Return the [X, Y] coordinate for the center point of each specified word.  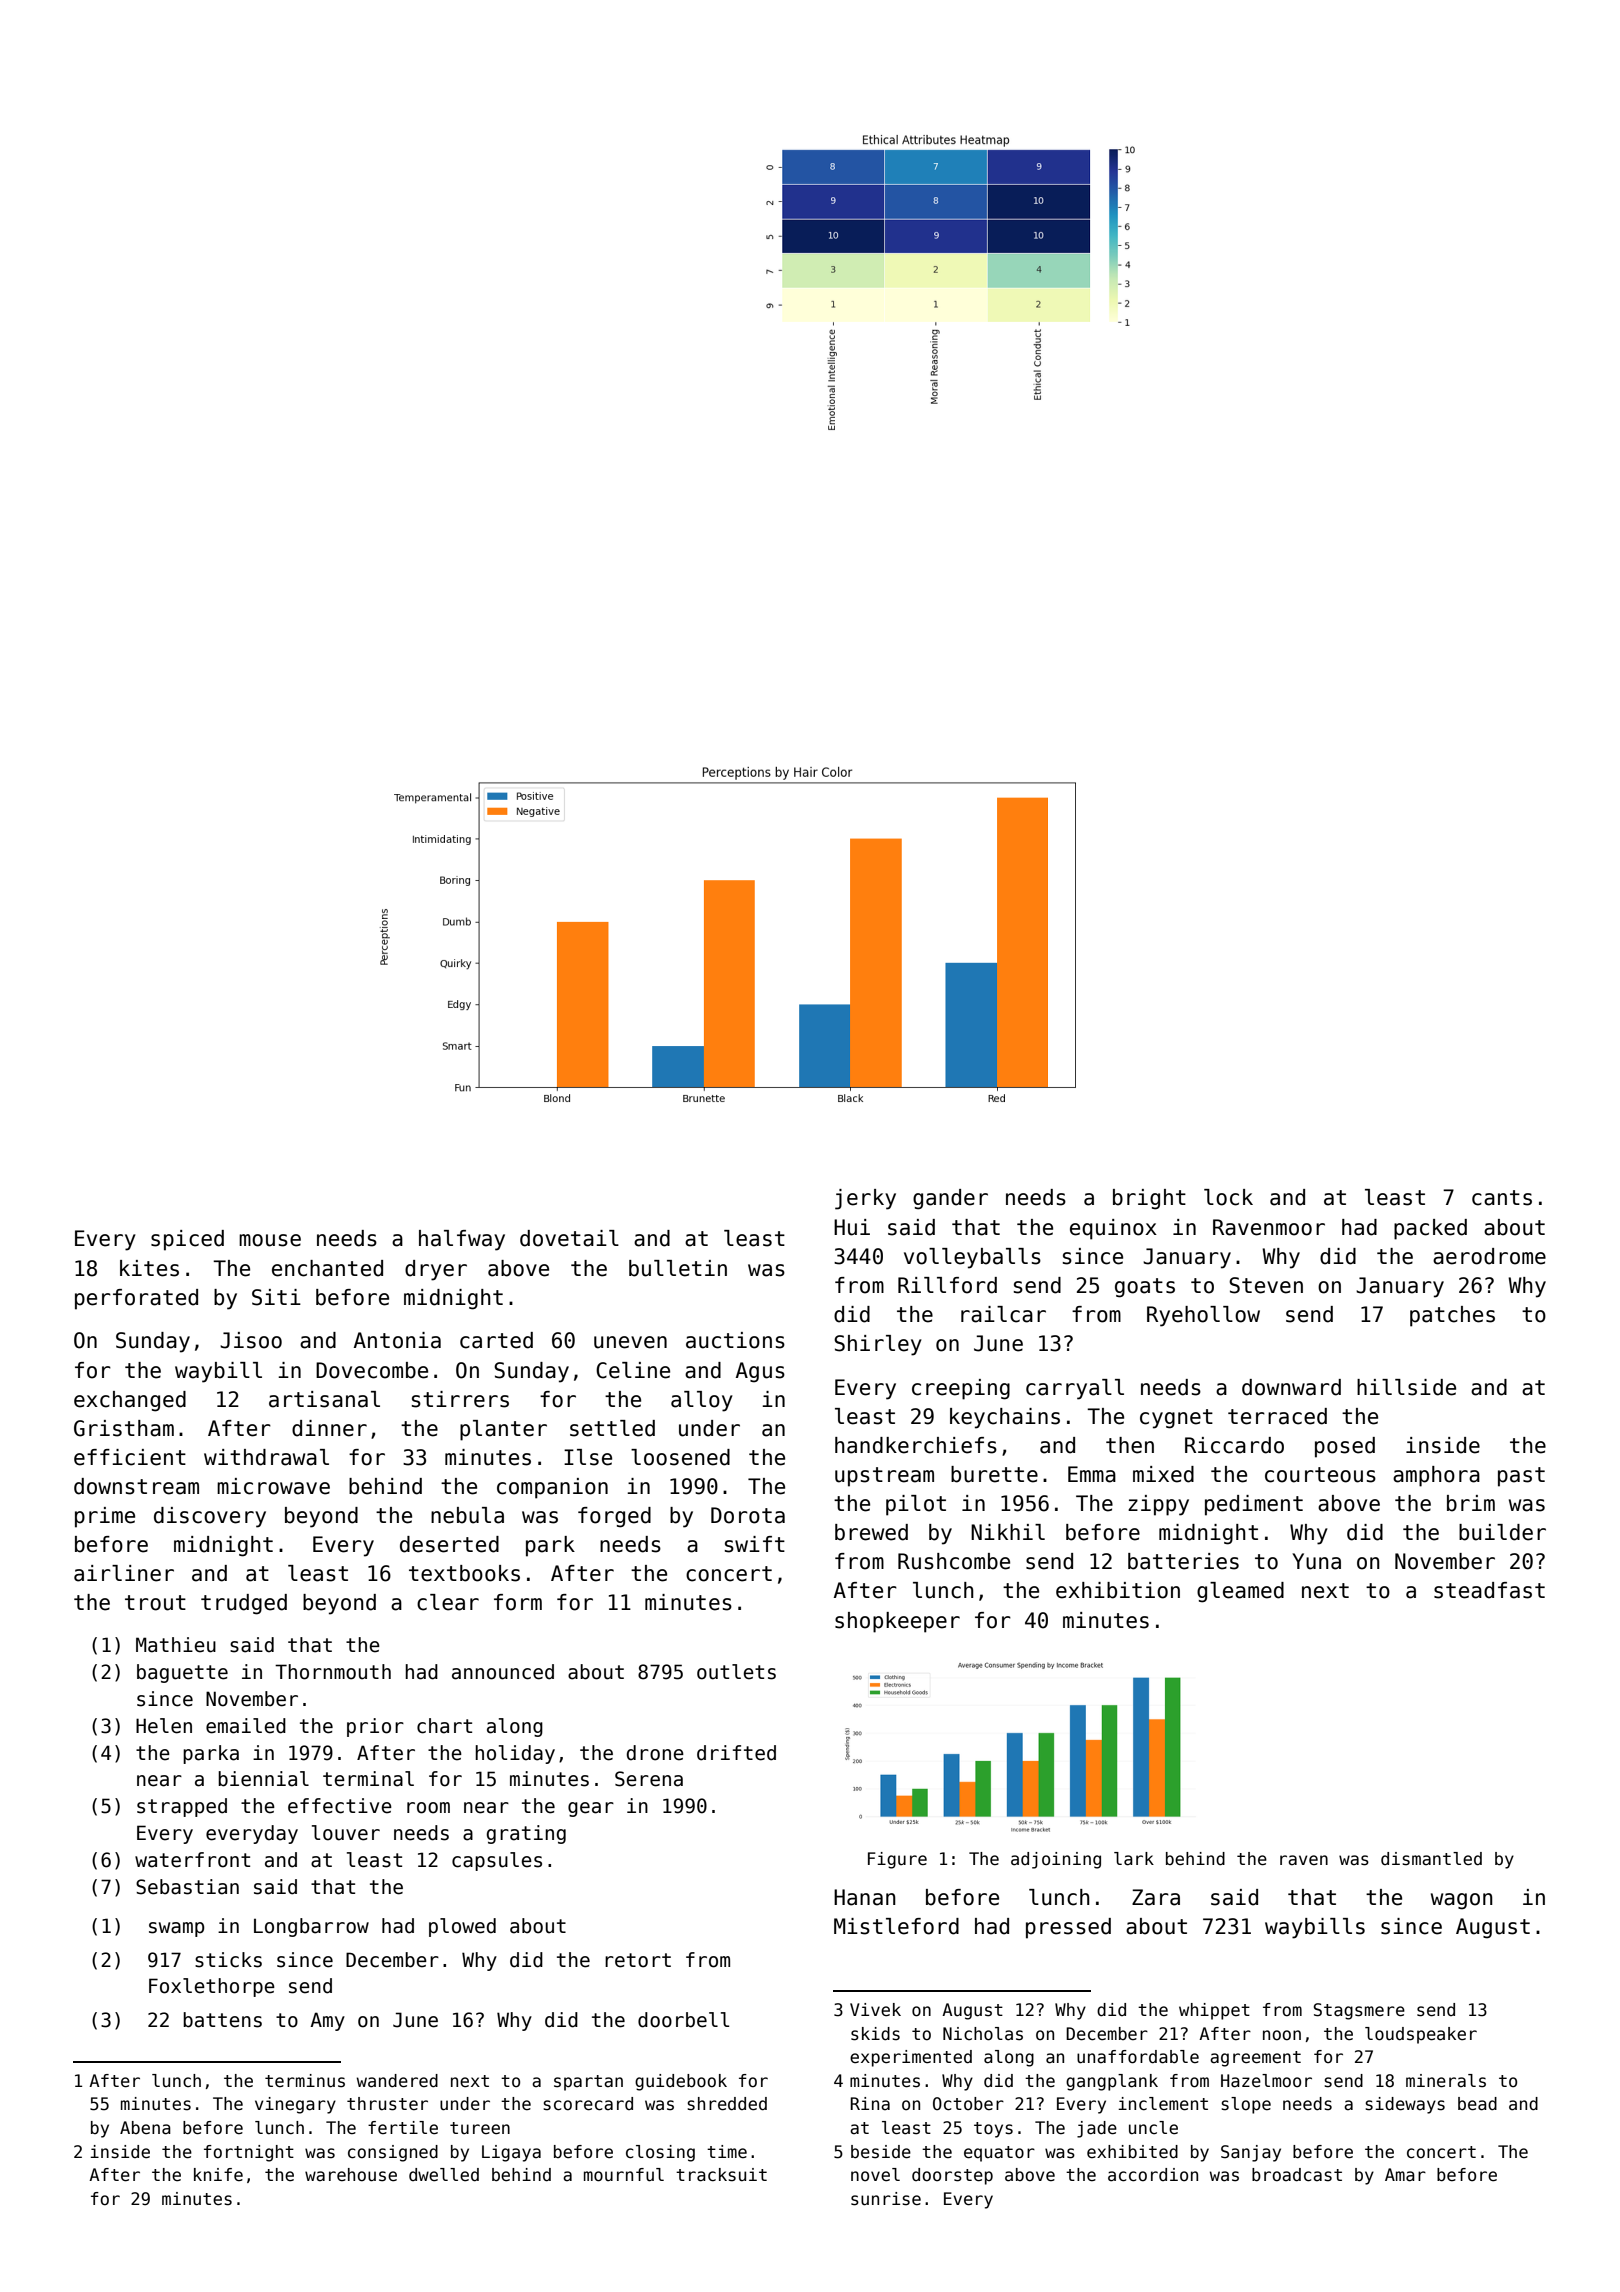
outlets [736, 1672]
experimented [911, 2058]
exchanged [130, 1401]
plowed [462, 1927]
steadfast [1489, 1590]
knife [218, 2174]
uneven [630, 1342]
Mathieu [176, 1645]
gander [950, 1199]
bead [1477, 2104]
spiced [187, 1240]
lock [1228, 1197]
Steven [1266, 1285]
